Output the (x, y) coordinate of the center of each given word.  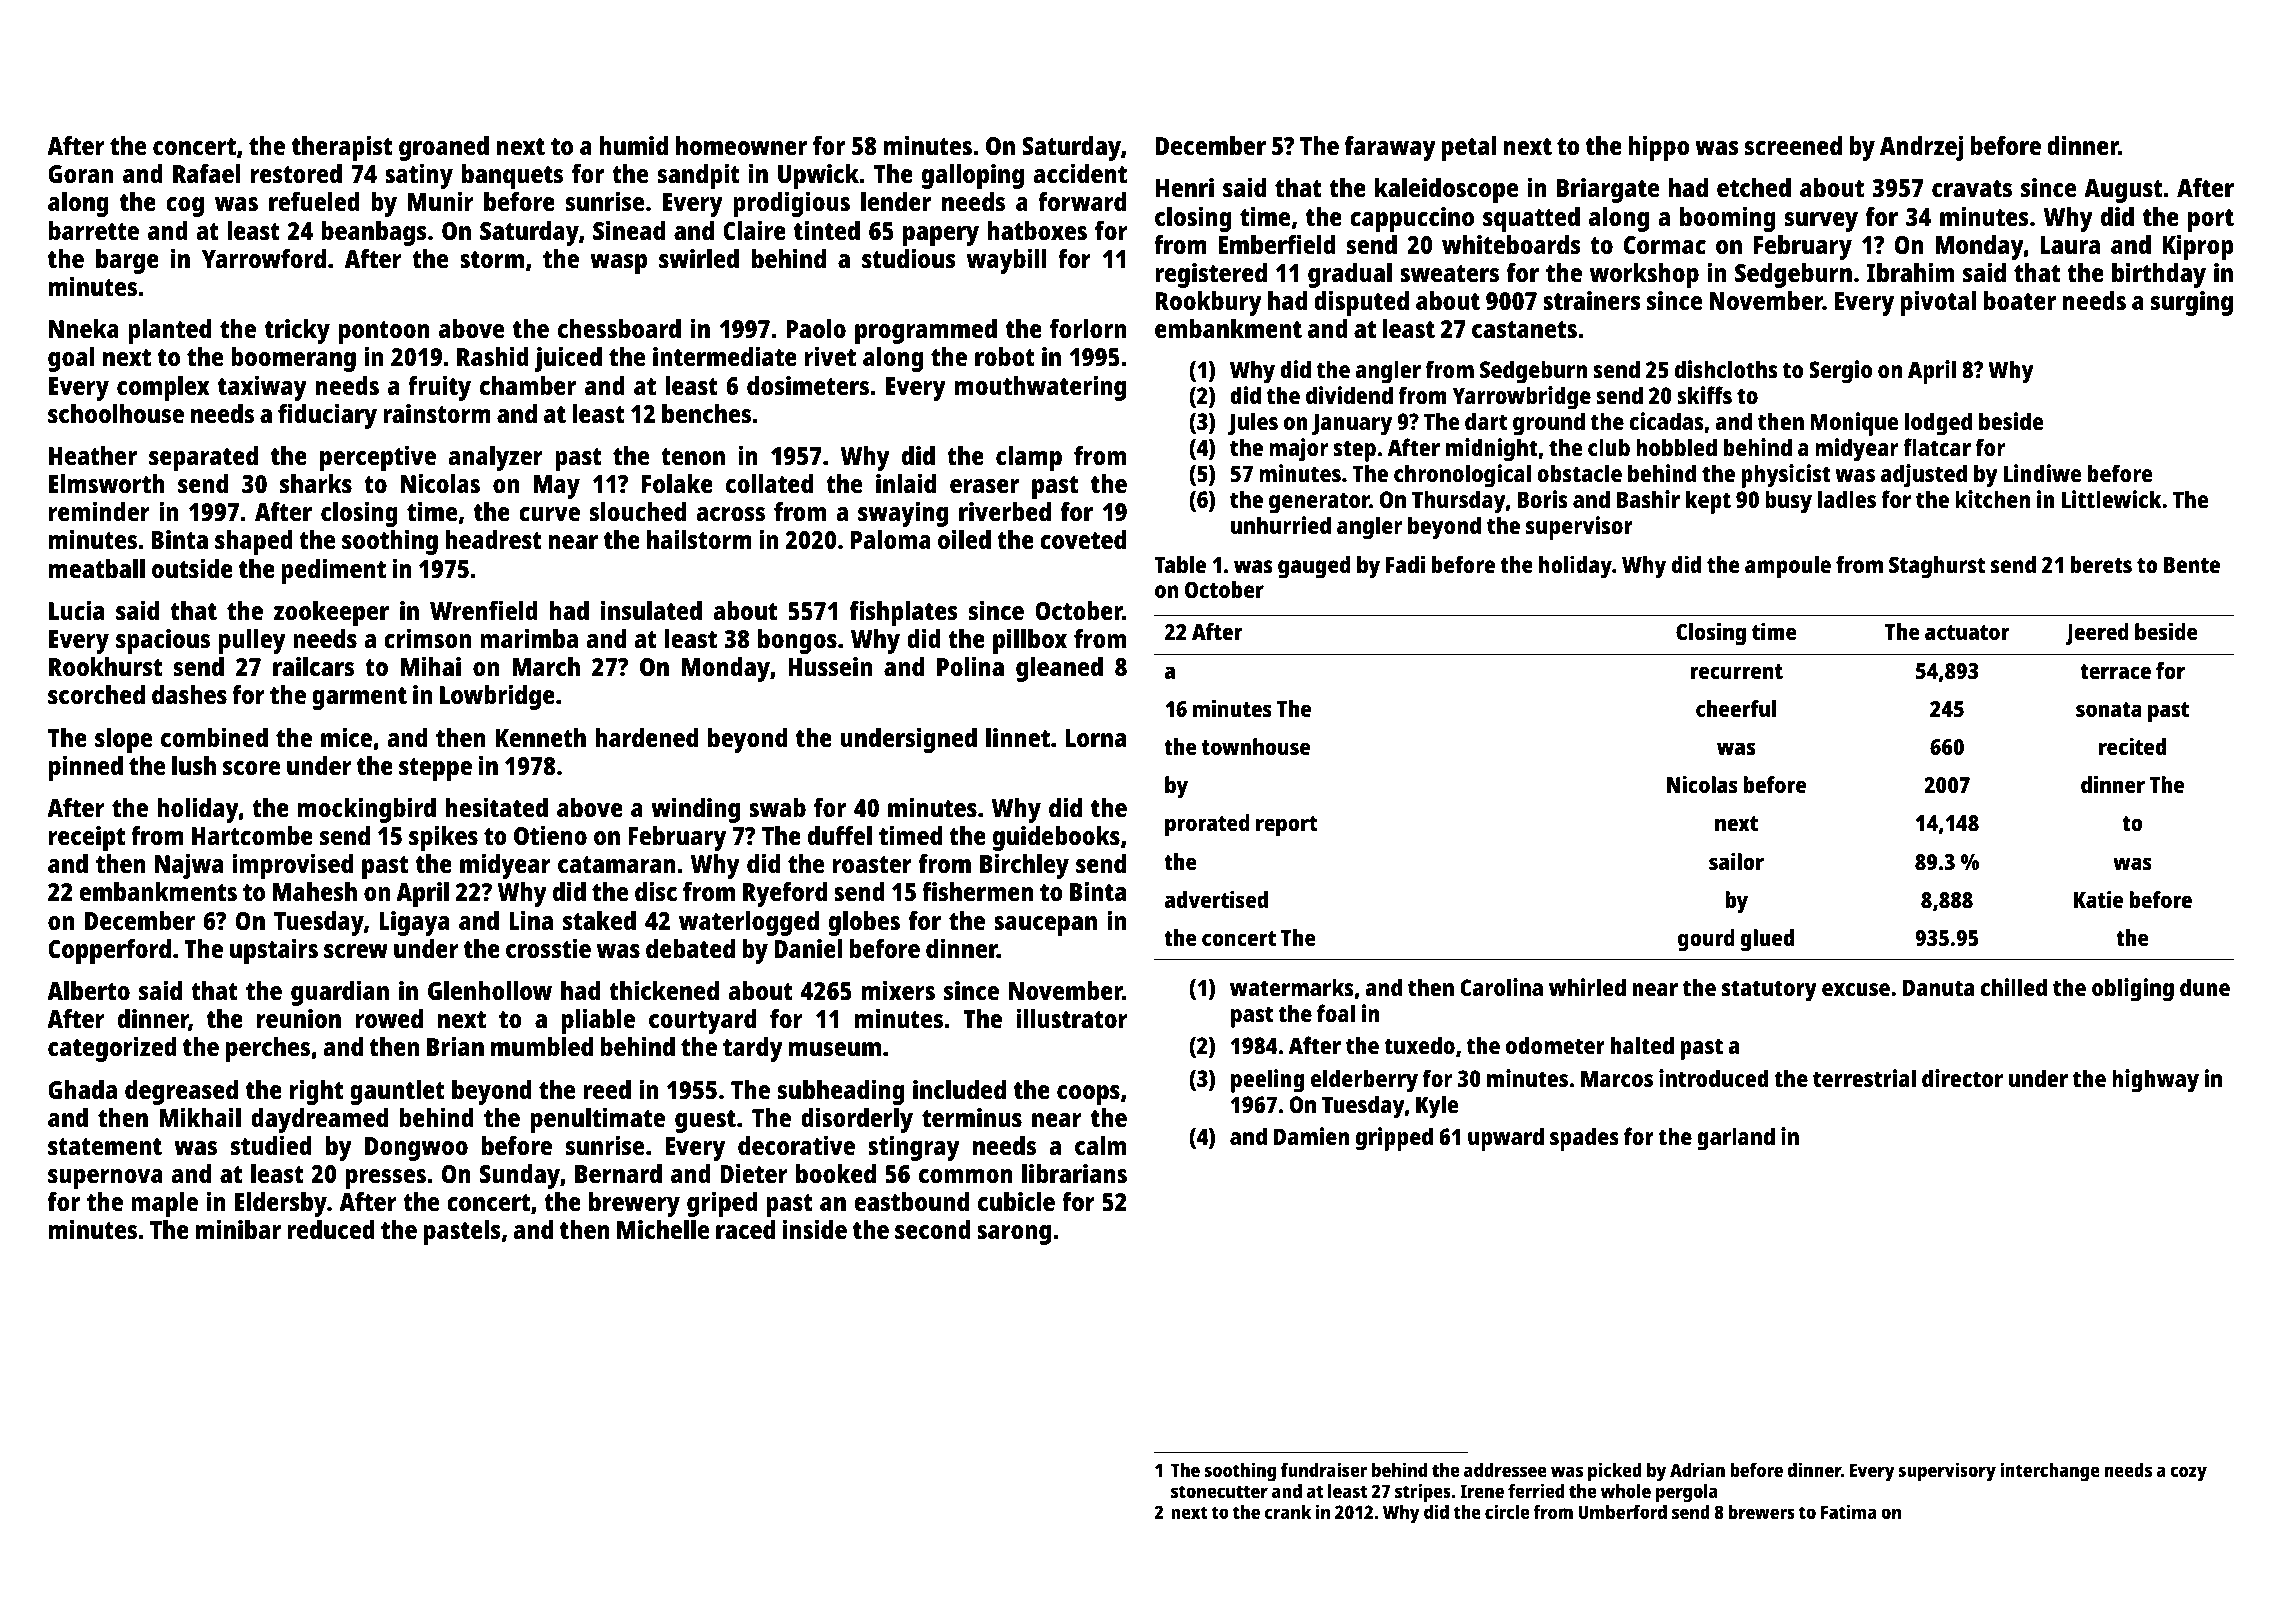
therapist (342, 148)
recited (2132, 746)
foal (1336, 1013)
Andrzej (1921, 148)
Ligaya (414, 923)
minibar (238, 1229)
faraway (1390, 148)
